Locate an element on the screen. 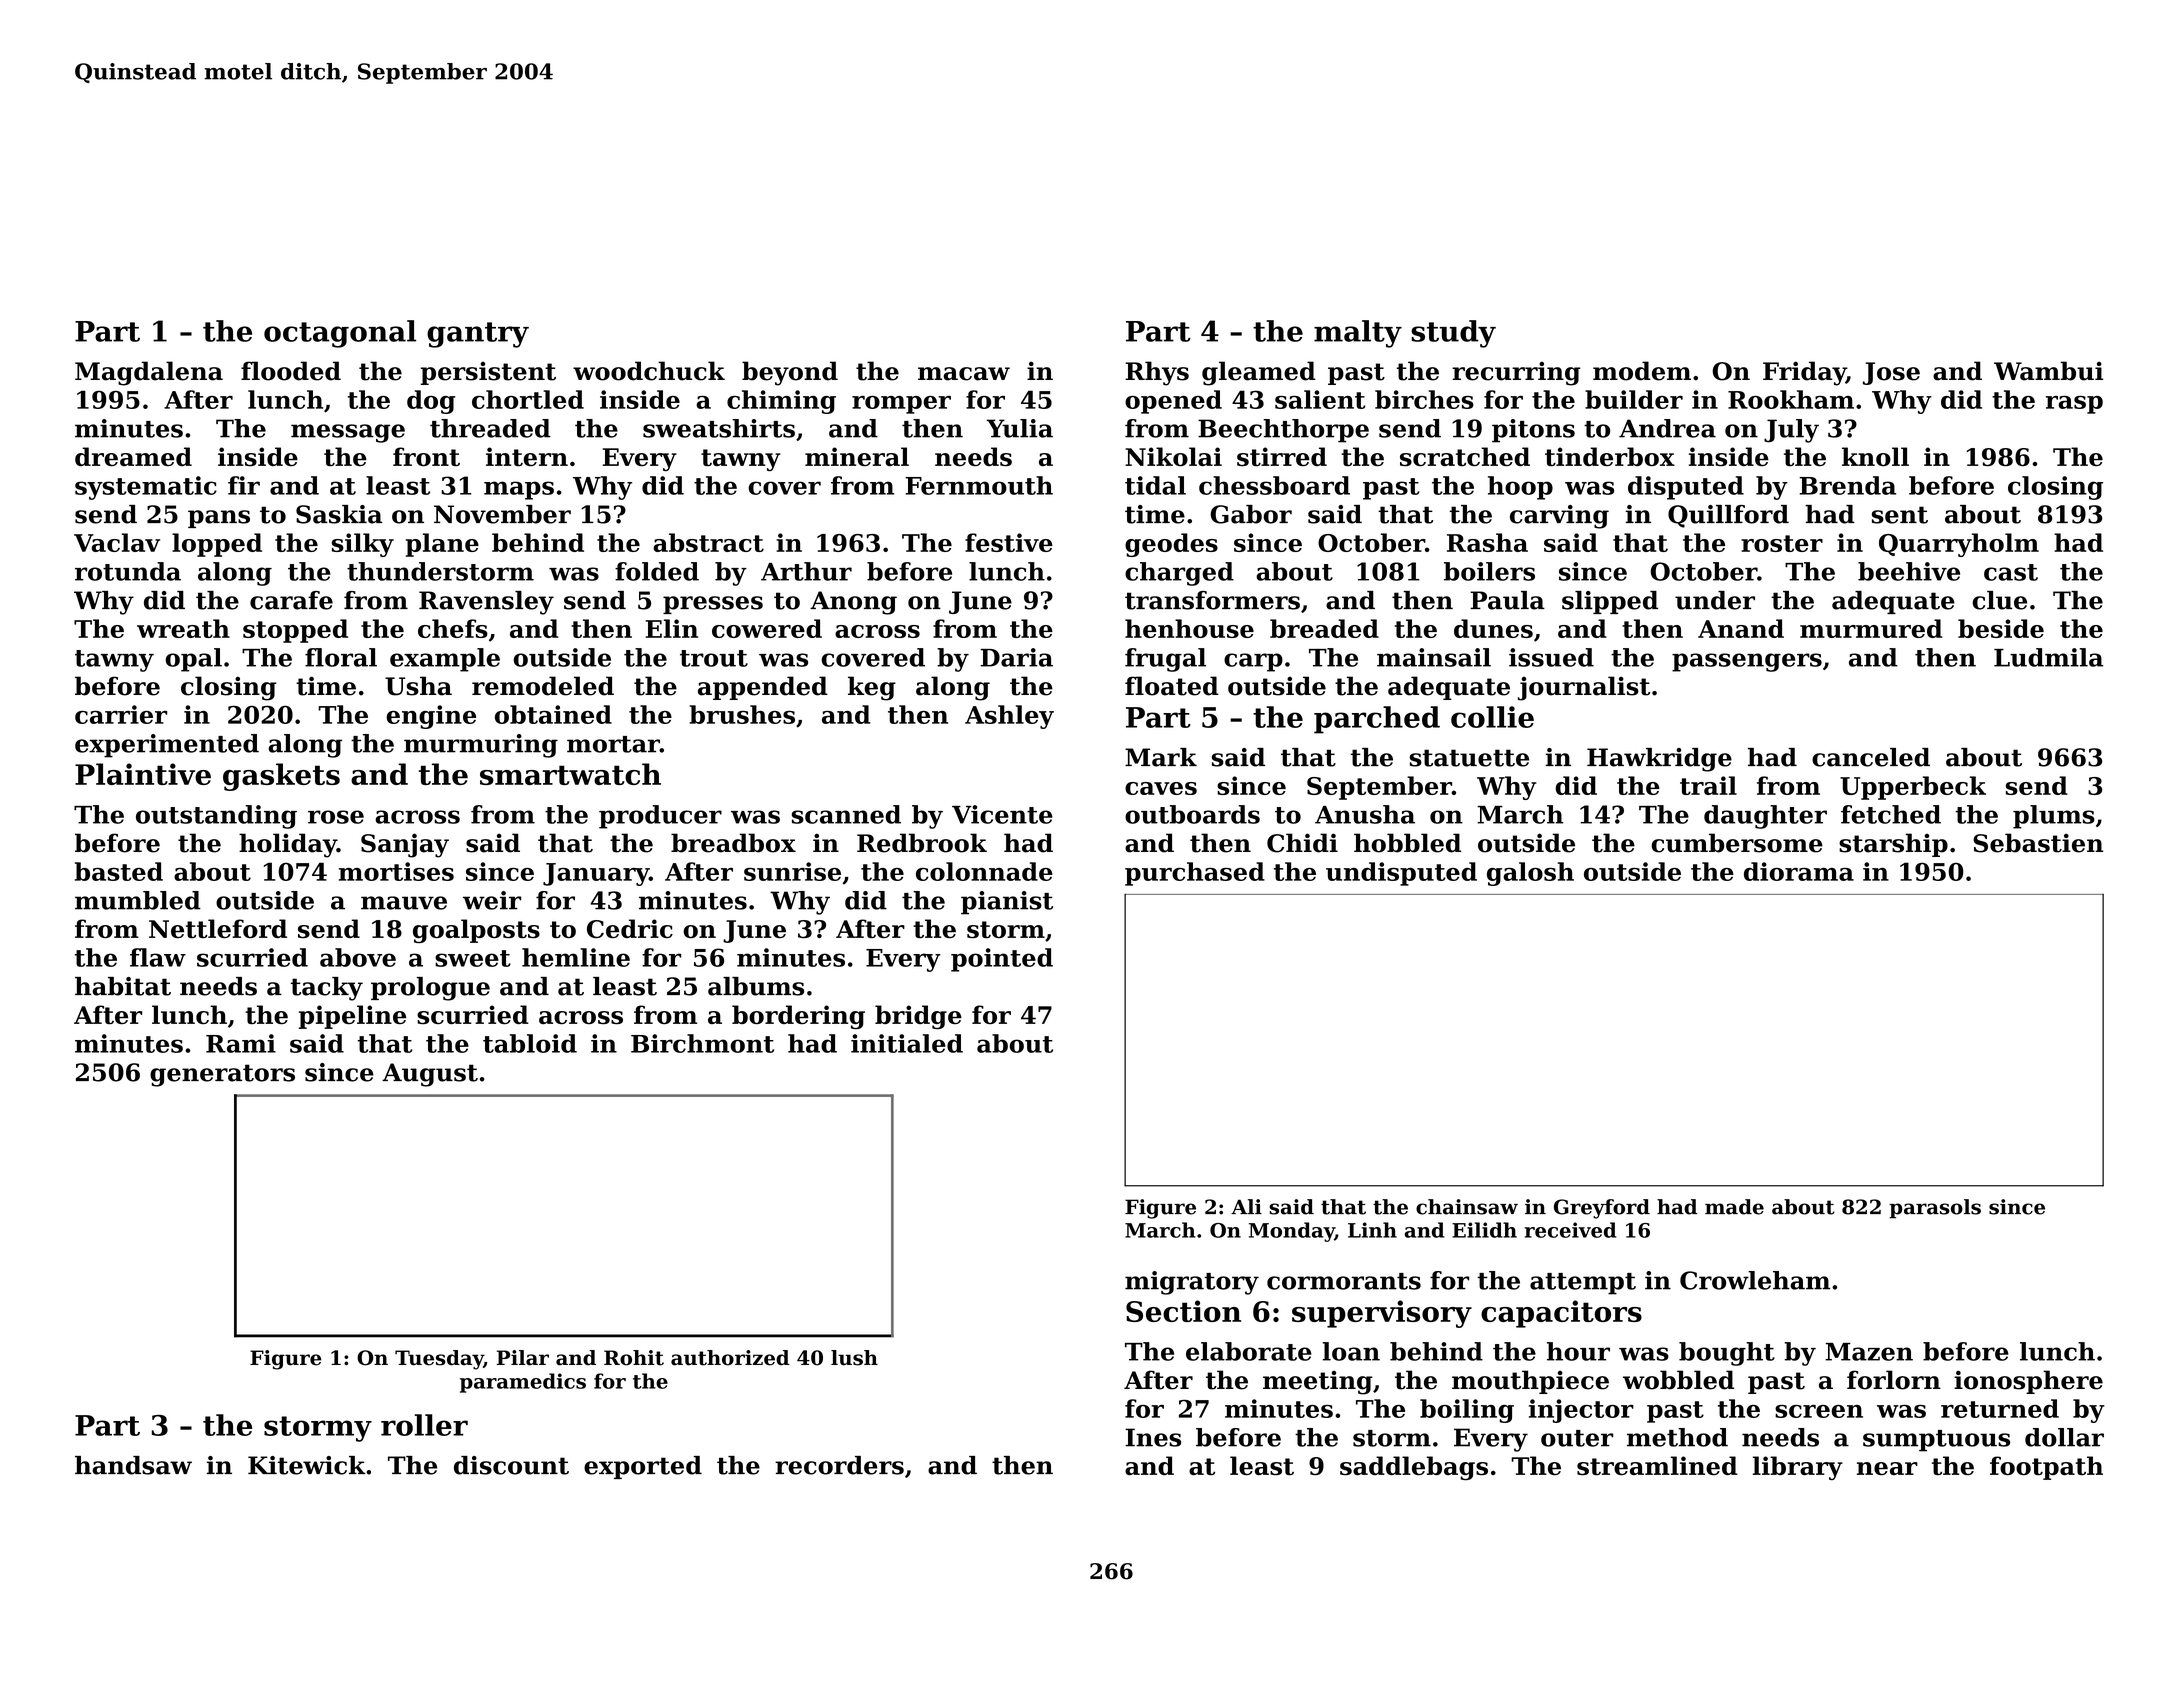 This screenshot has width=2178, height=1683. murmured is located at coordinates (1871, 628).
